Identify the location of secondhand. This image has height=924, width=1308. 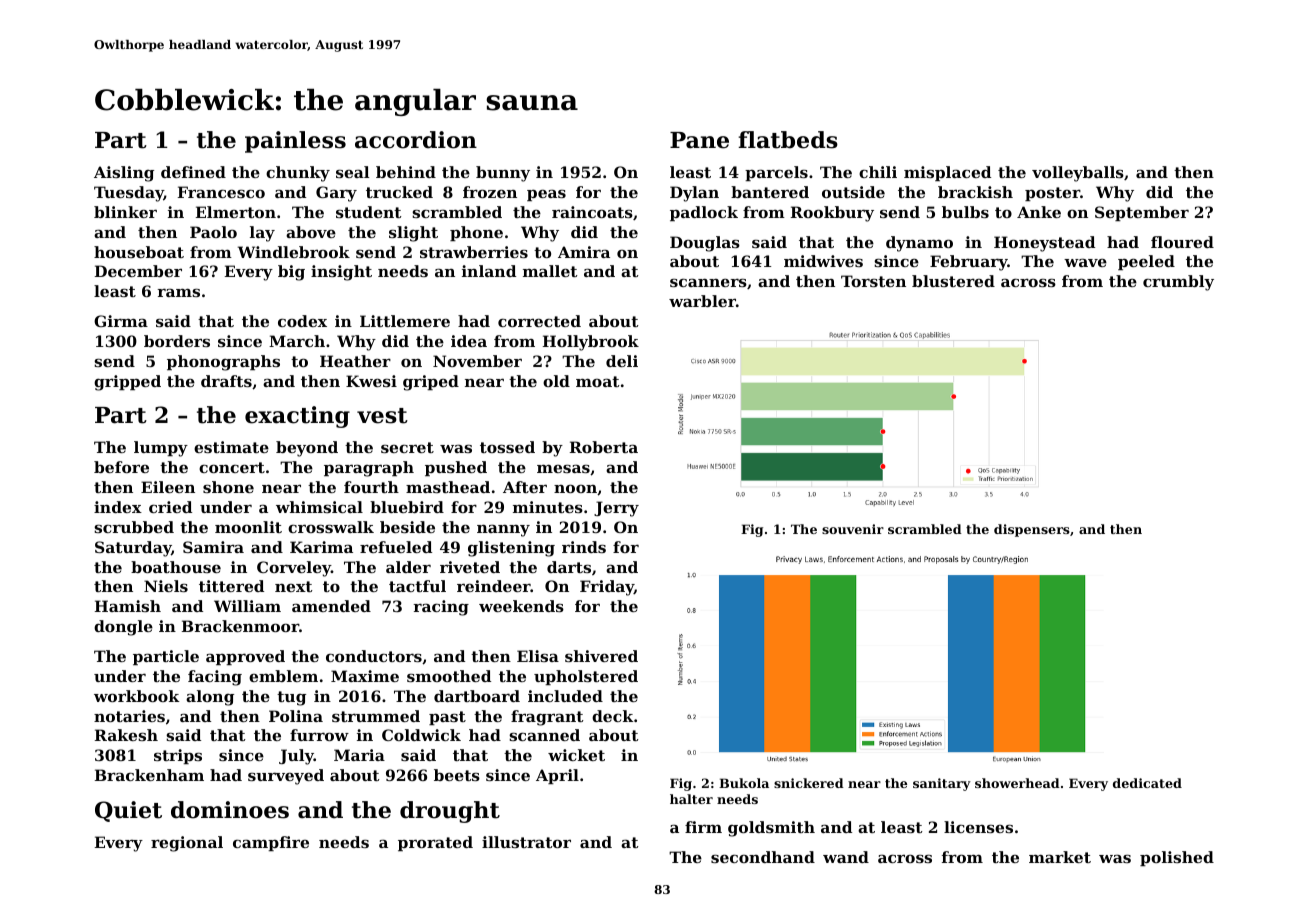
(763, 857).
